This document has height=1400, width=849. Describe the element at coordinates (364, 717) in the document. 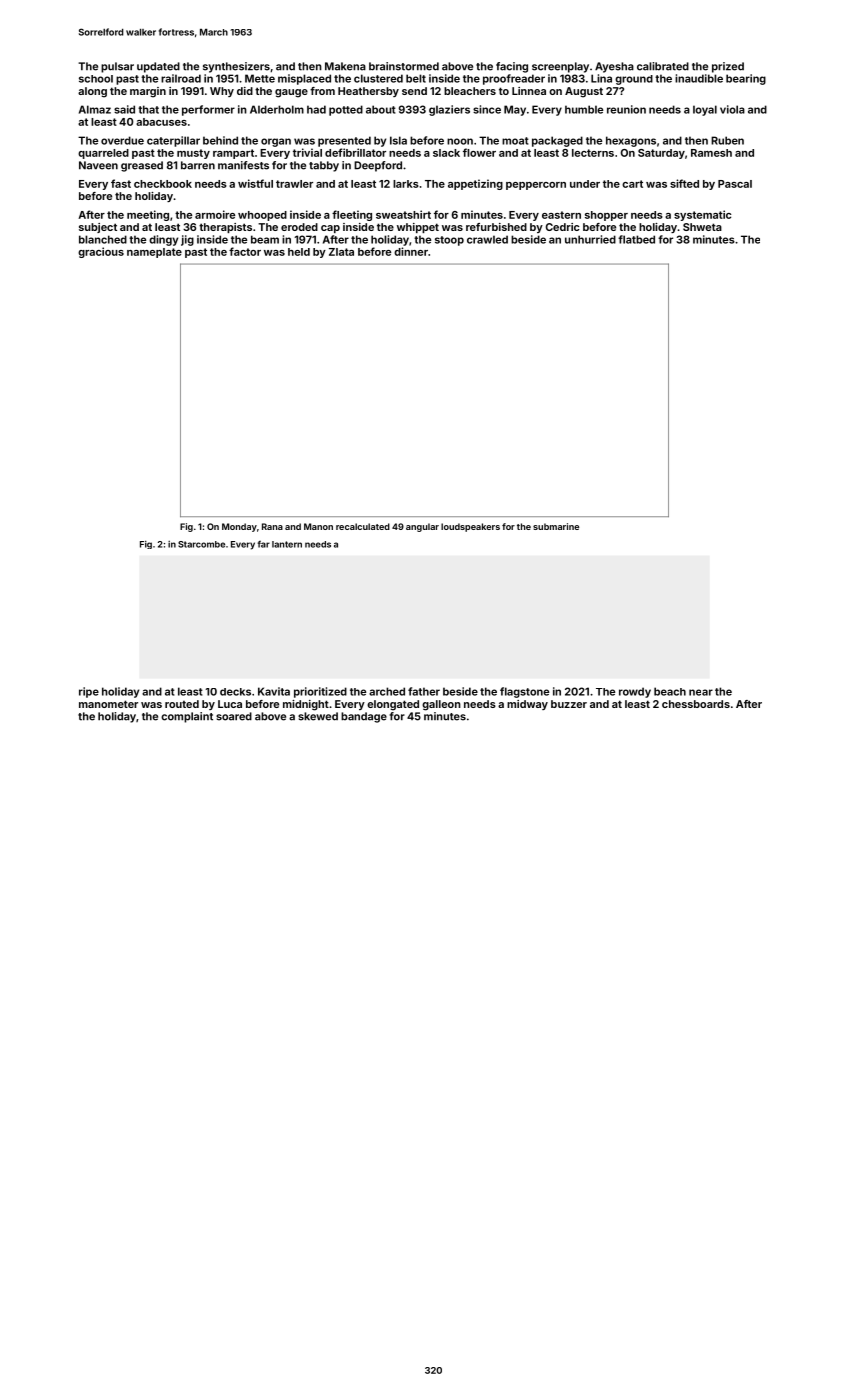

I see `bandage` at that location.
